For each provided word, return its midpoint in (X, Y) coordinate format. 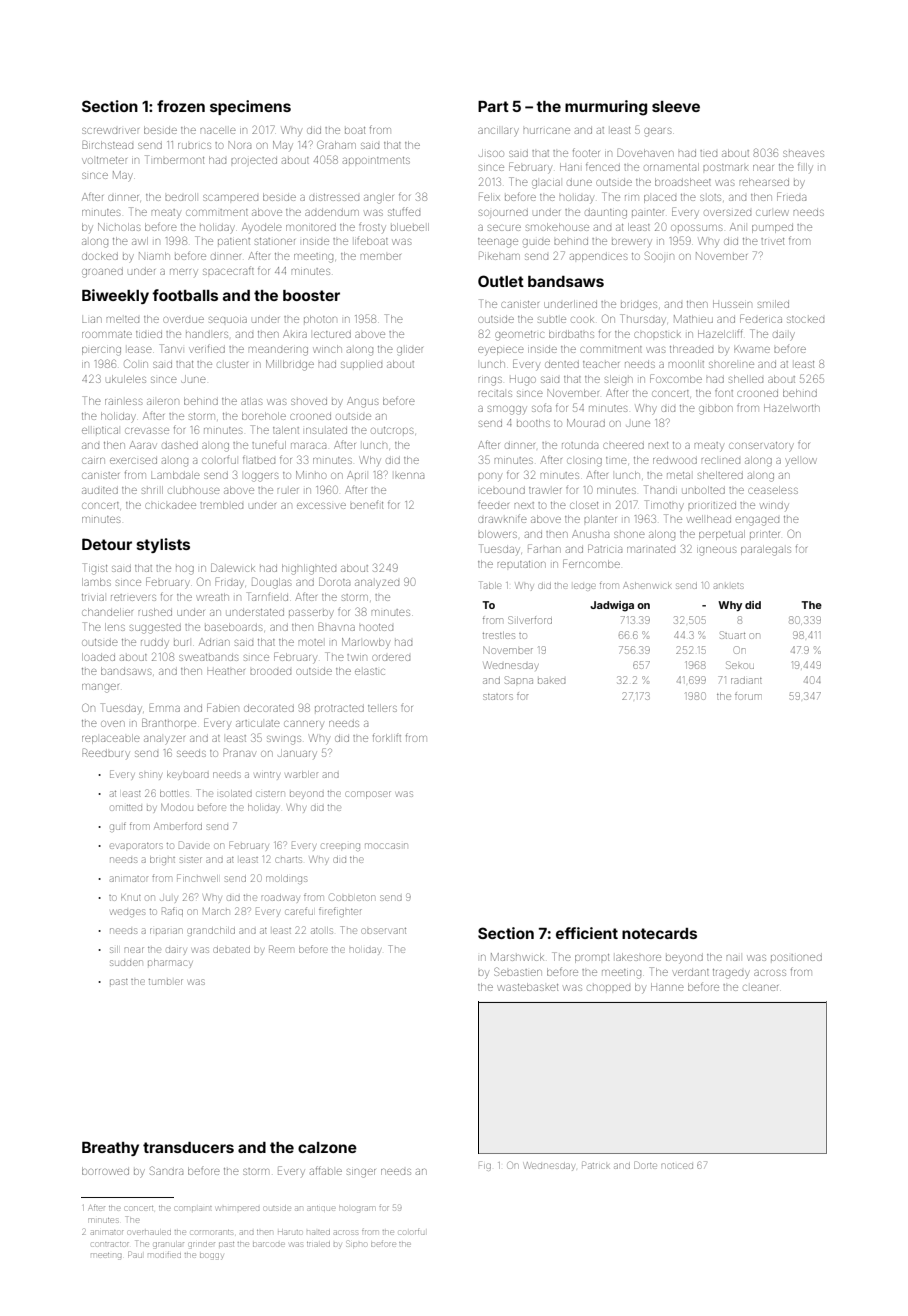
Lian (92, 320)
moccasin (386, 846)
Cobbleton (352, 897)
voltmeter (105, 160)
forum (748, 696)
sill (114, 949)
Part (493, 106)
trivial (93, 597)
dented (562, 364)
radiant (746, 680)
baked (551, 681)
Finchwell (197, 878)
